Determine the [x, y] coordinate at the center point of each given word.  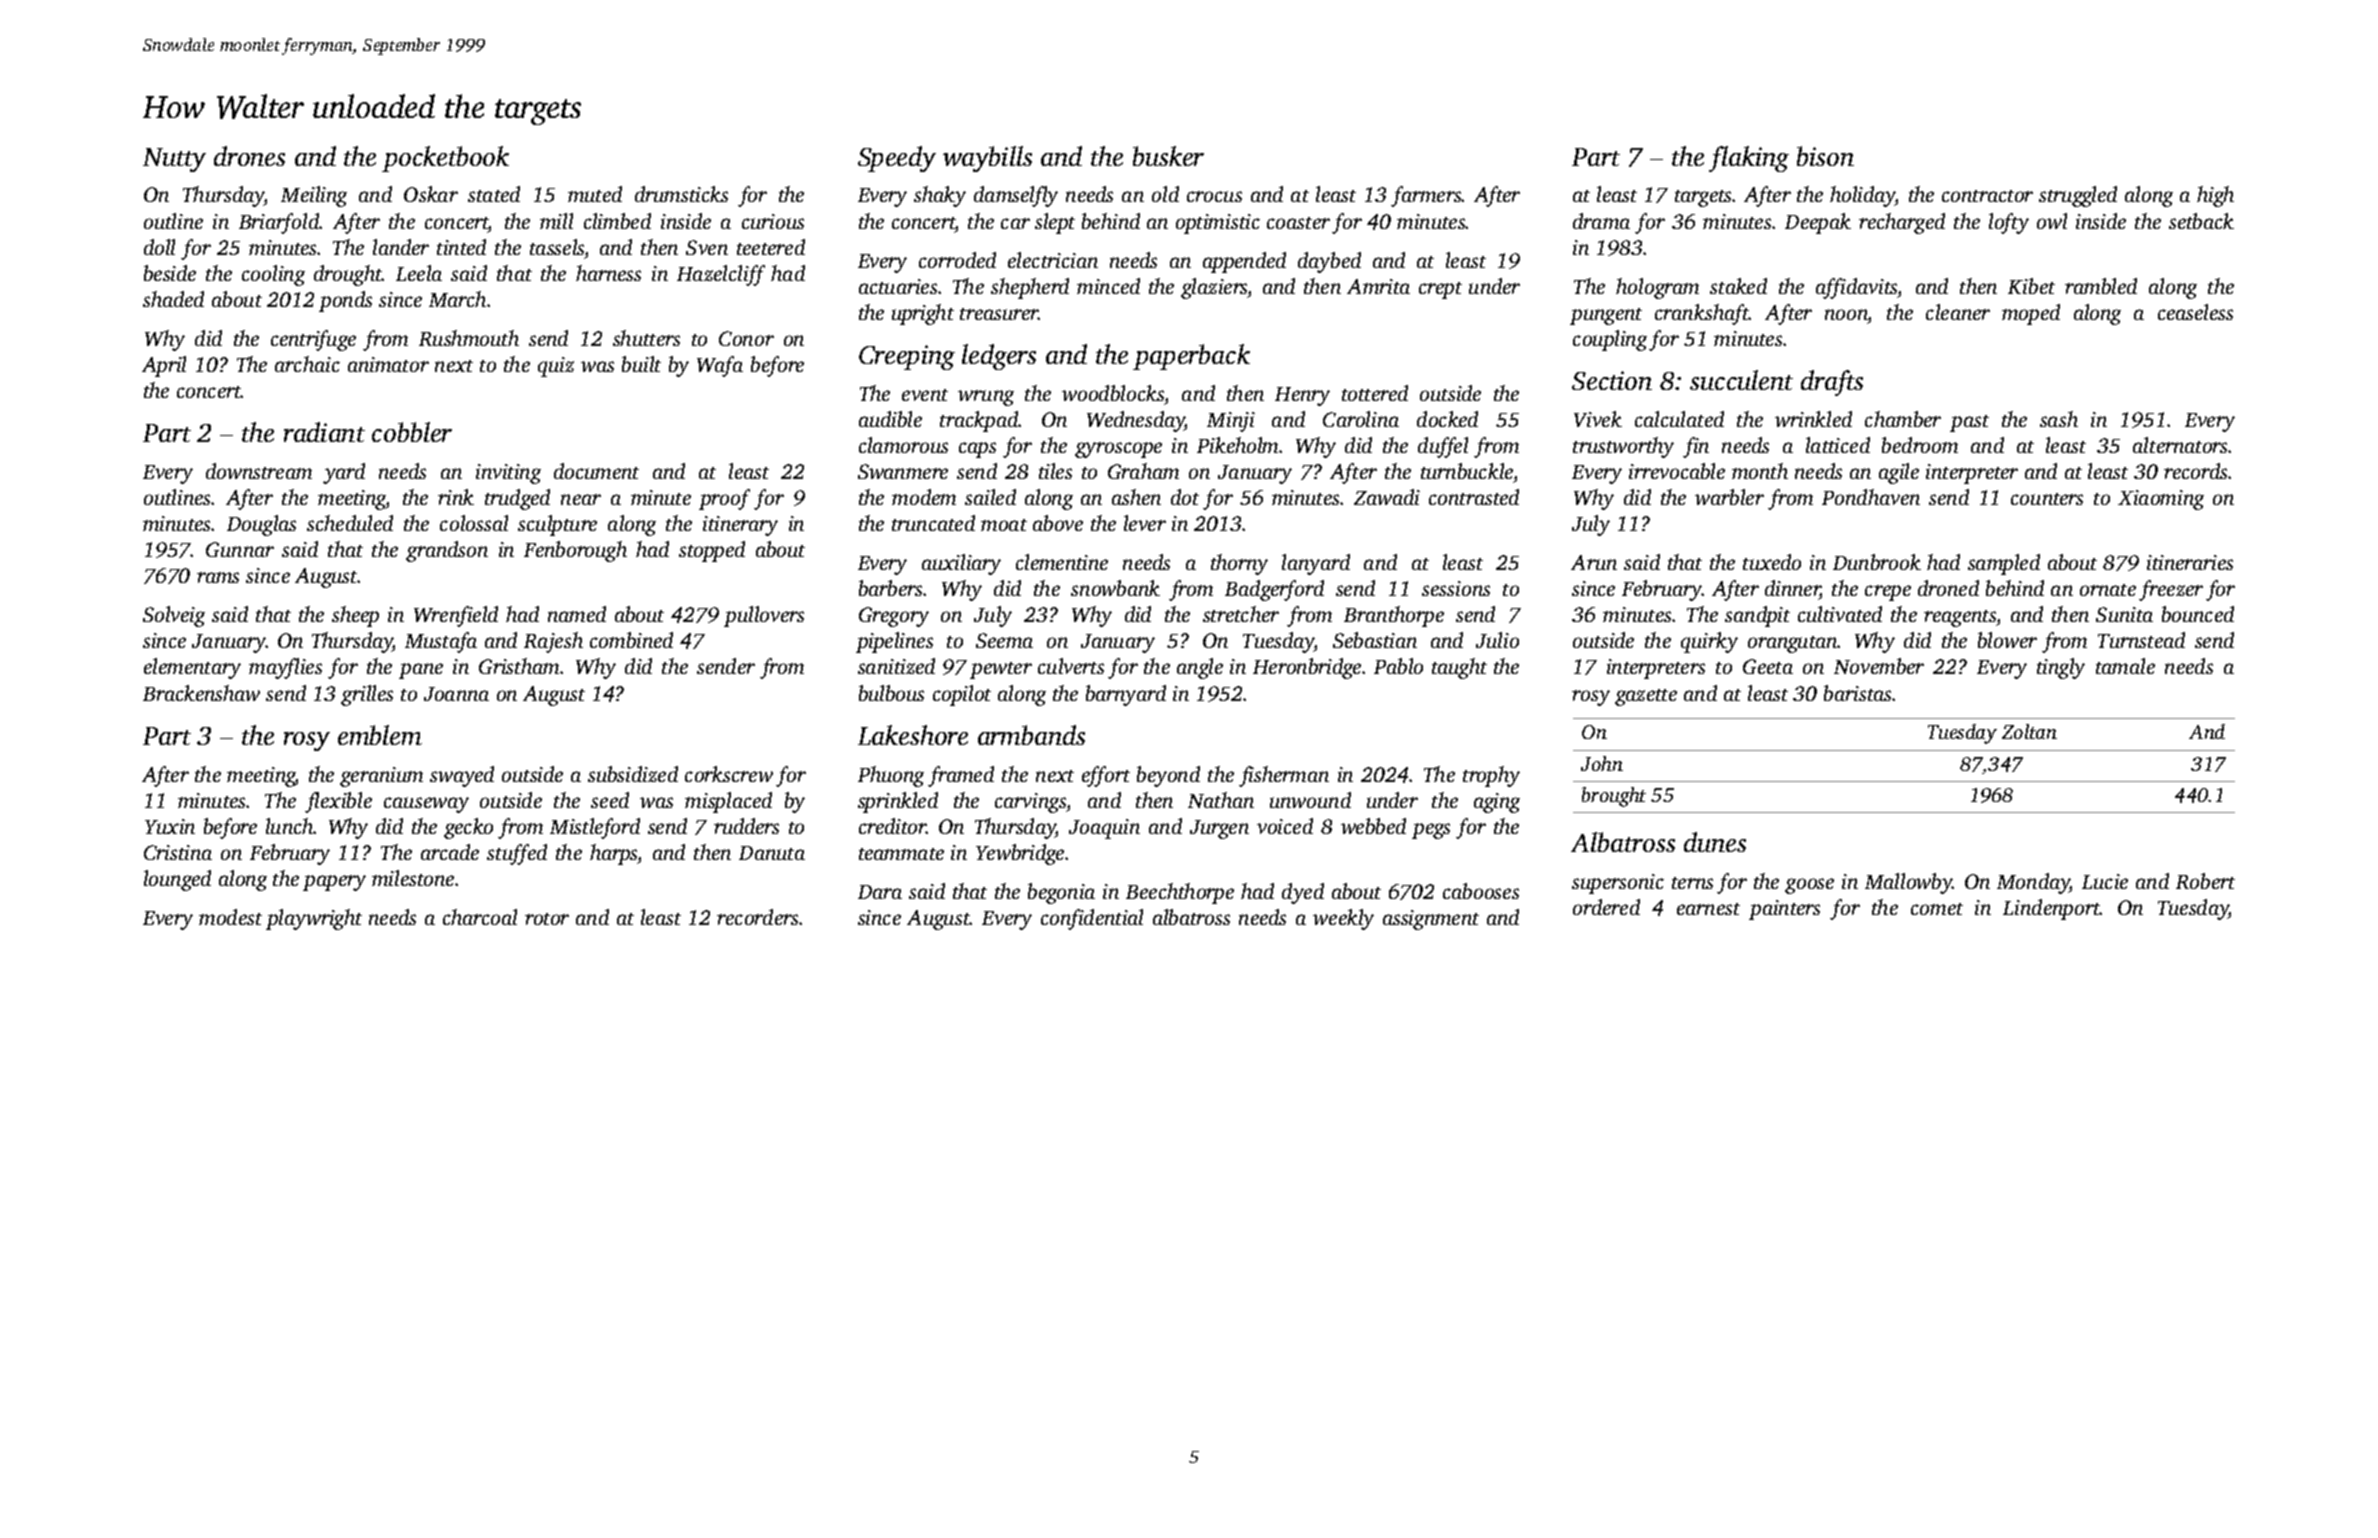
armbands [1031, 735]
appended [1244, 262]
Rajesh [553, 642]
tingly [2061, 668]
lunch [290, 826]
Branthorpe [1394, 616]
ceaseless [2195, 312]
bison [1825, 156]
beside [170, 273]
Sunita [2124, 614]
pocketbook [445, 159]
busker [1168, 156]
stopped [712, 551]
